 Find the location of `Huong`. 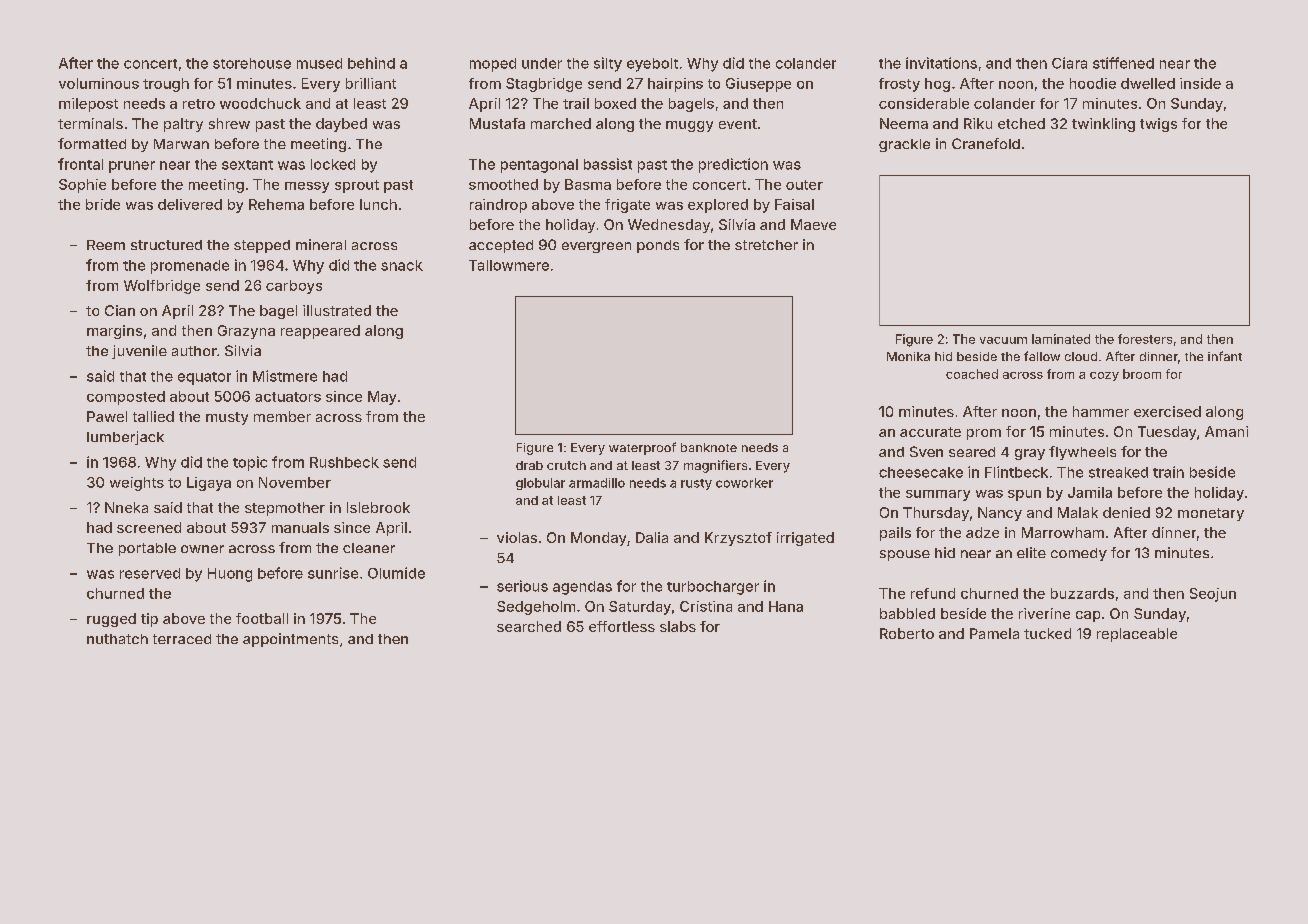

Huong is located at coordinates (230, 575).
